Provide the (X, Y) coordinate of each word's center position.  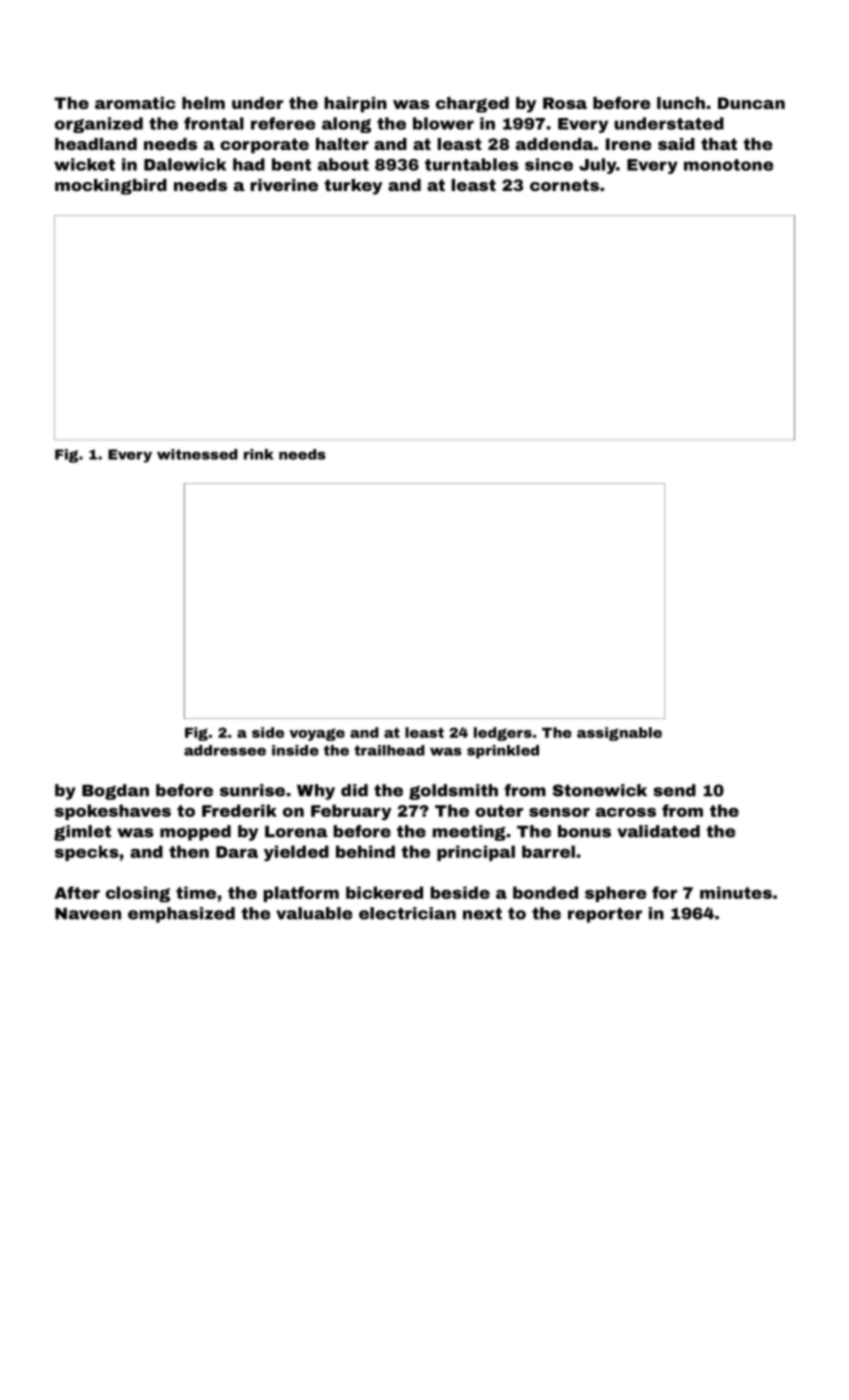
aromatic (135, 103)
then (189, 851)
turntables (472, 164)
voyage (317, 734)
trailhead (389, 750)
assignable (619, 734)
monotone (728, 165)
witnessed (197, 454)
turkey (353, 187)
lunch (681, 103)
